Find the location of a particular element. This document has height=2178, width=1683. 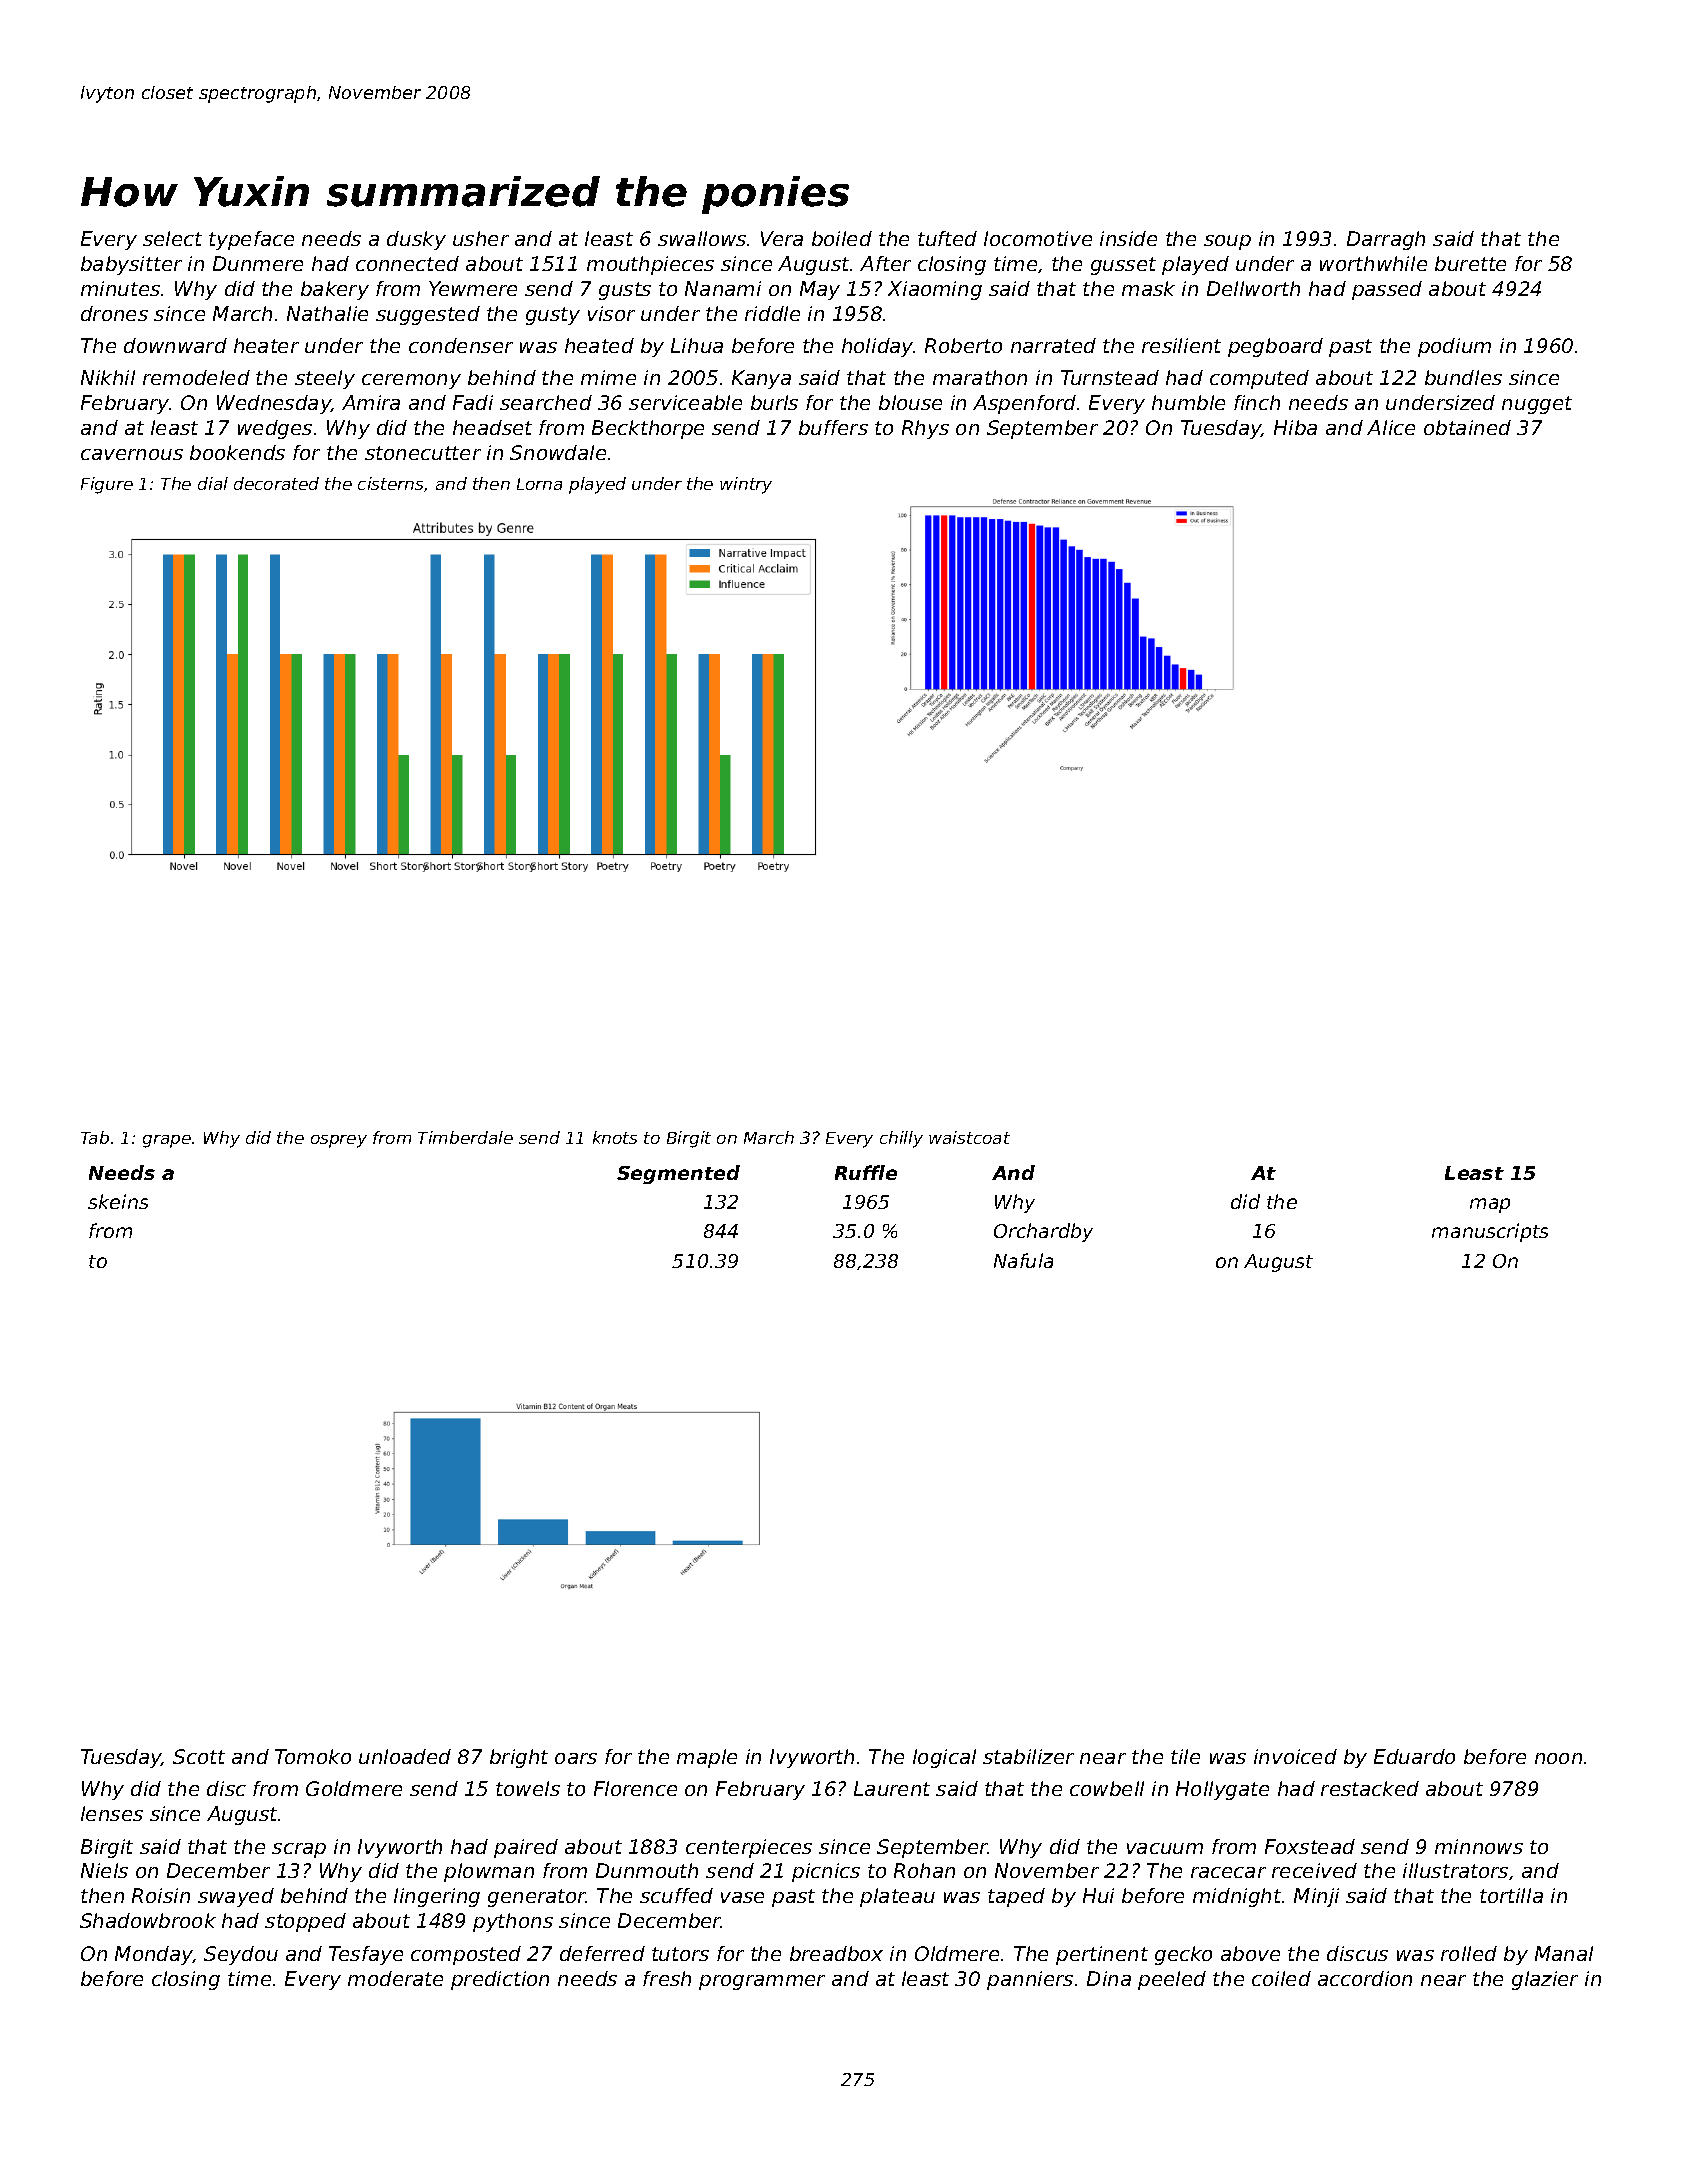

manuscripts is located at coordinates (1490, 1232).
